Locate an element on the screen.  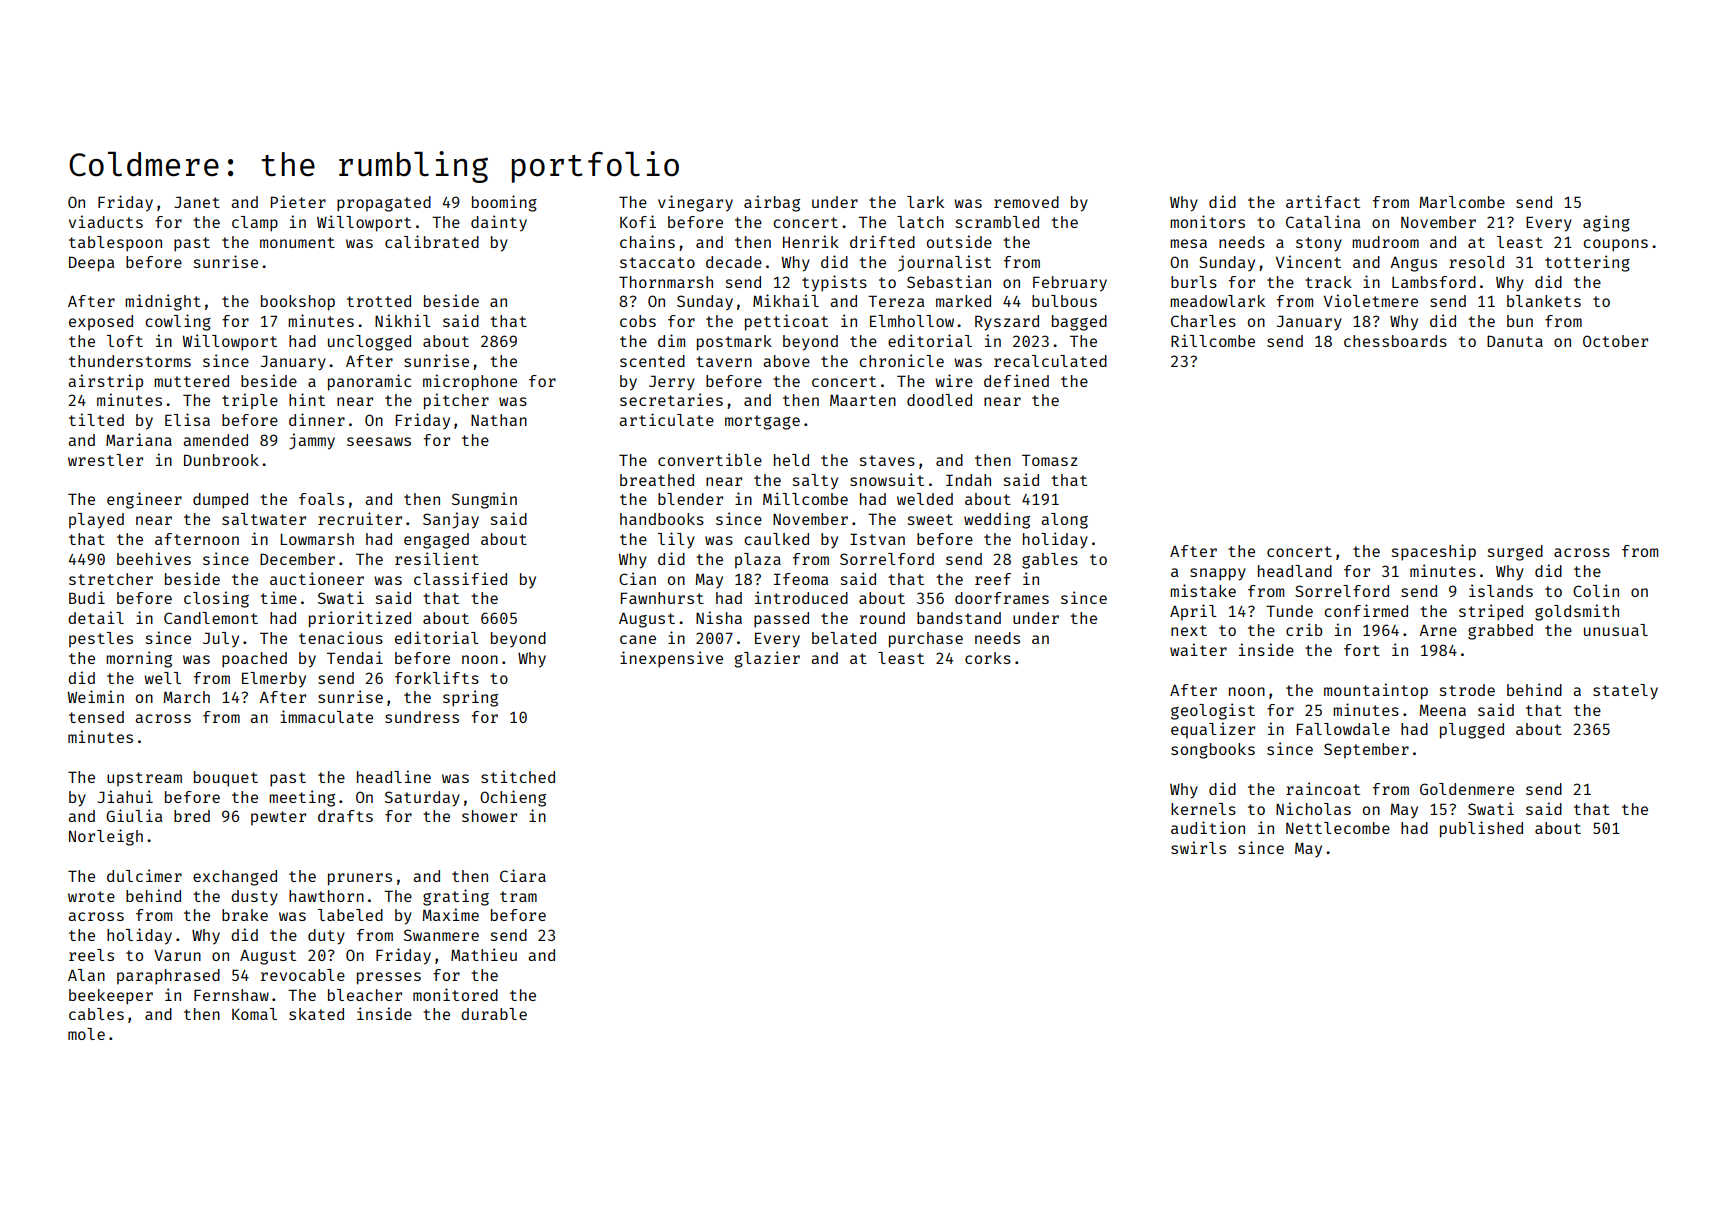
Norleigh is located at coordinates (106, 837).
